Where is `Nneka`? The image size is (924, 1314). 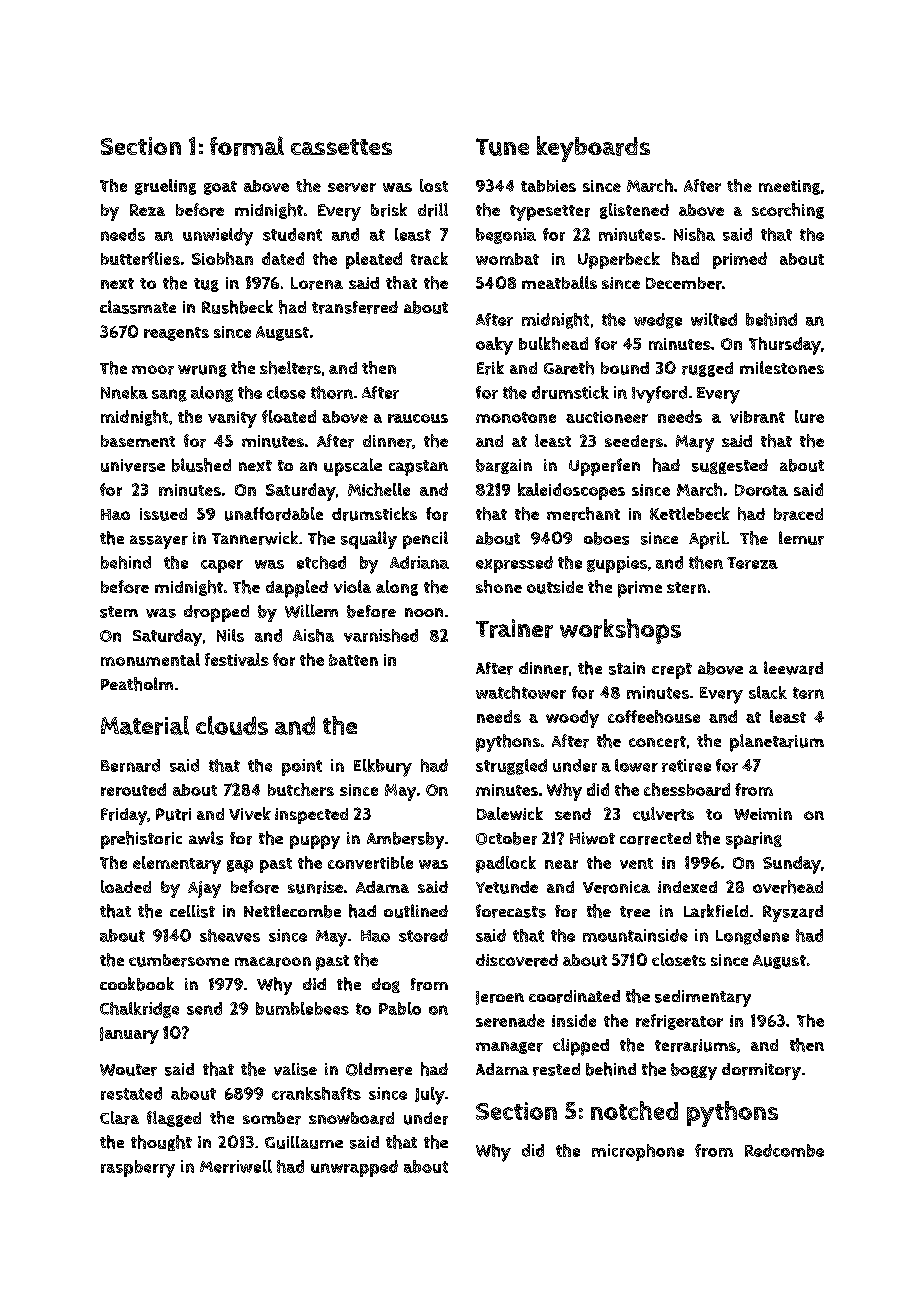
Nneka is located at coordinates (124, 392).
